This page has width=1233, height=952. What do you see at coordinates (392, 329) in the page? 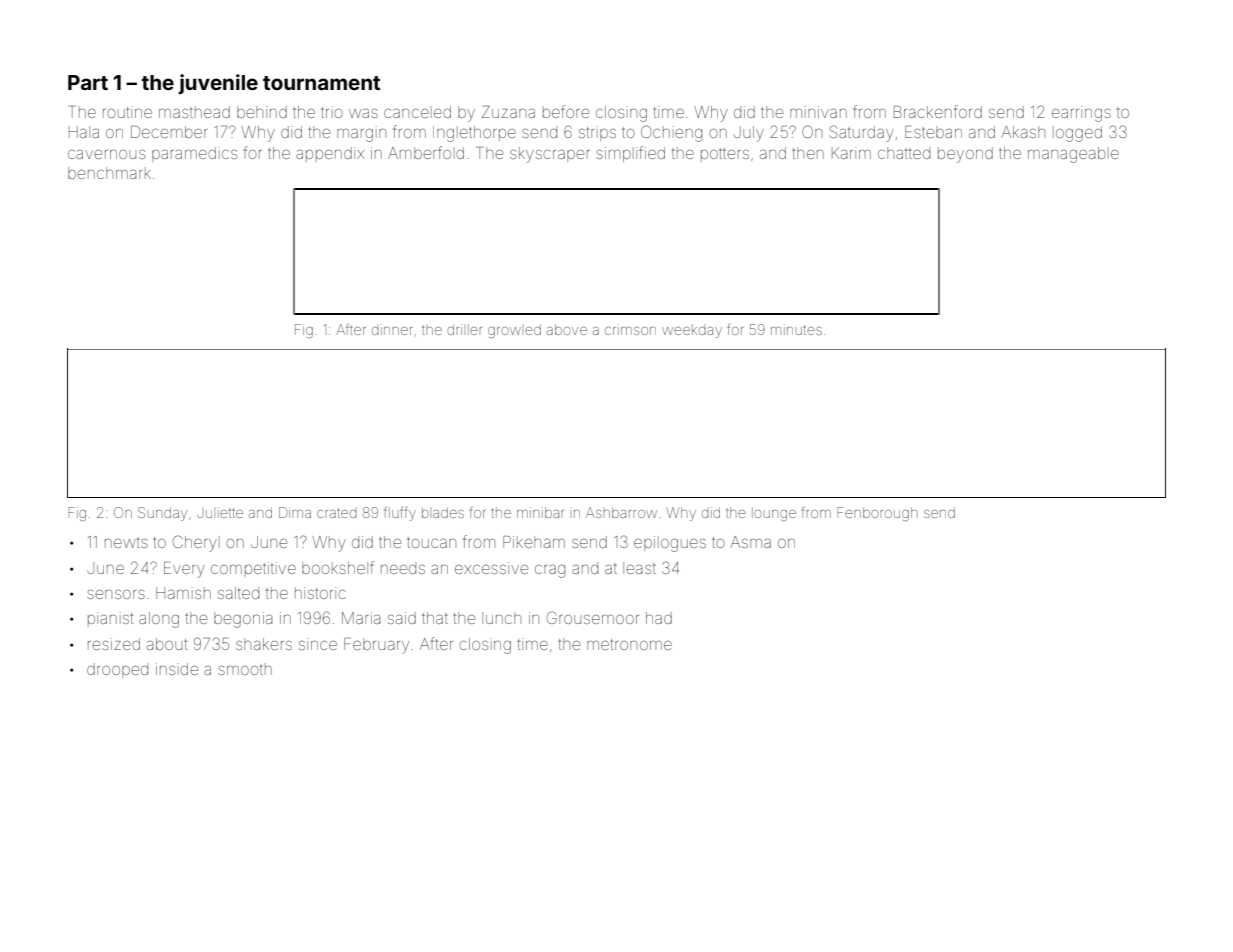
I see `dinner` at bounding box center [392, 329].
